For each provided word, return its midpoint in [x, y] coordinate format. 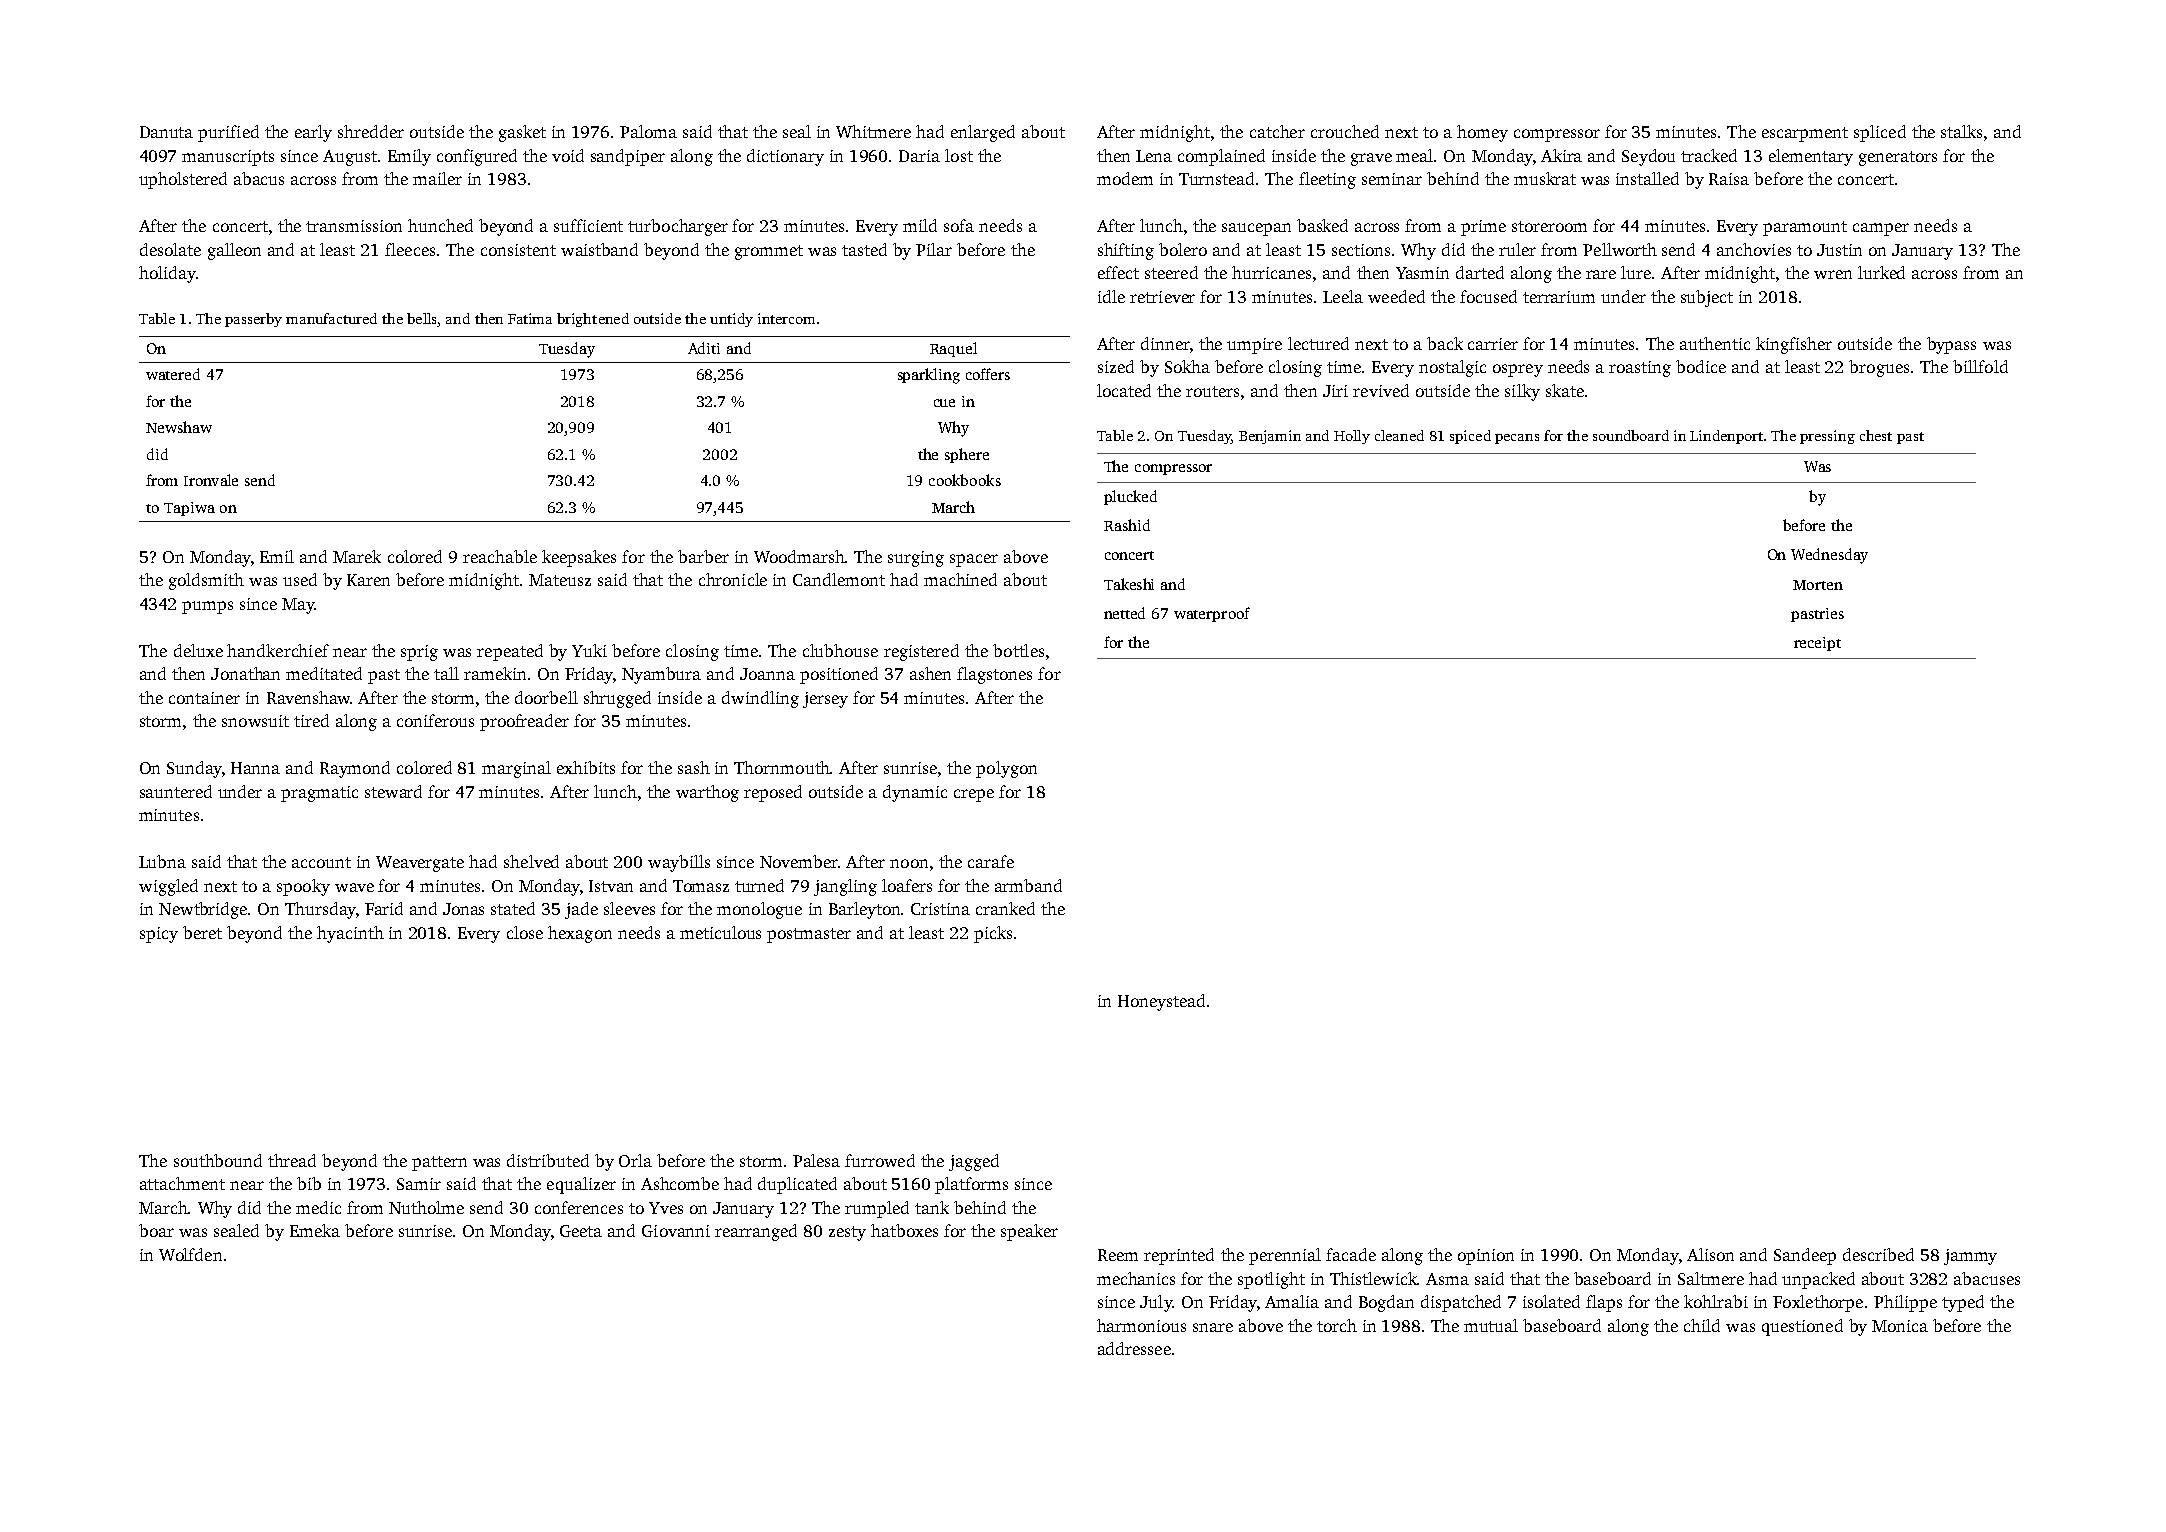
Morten [1818, 585]
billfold [1980, 366]
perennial [1285, 1256]
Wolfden [190, 1254]
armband [1028, 885]
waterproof [1212, 614]
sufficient [588, 225]
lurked [1881, 272]
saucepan [1256, 229]
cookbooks [965, 480]
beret [202, 932]
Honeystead [1161, 1002]
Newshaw [179, 427]
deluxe [198, 650]
